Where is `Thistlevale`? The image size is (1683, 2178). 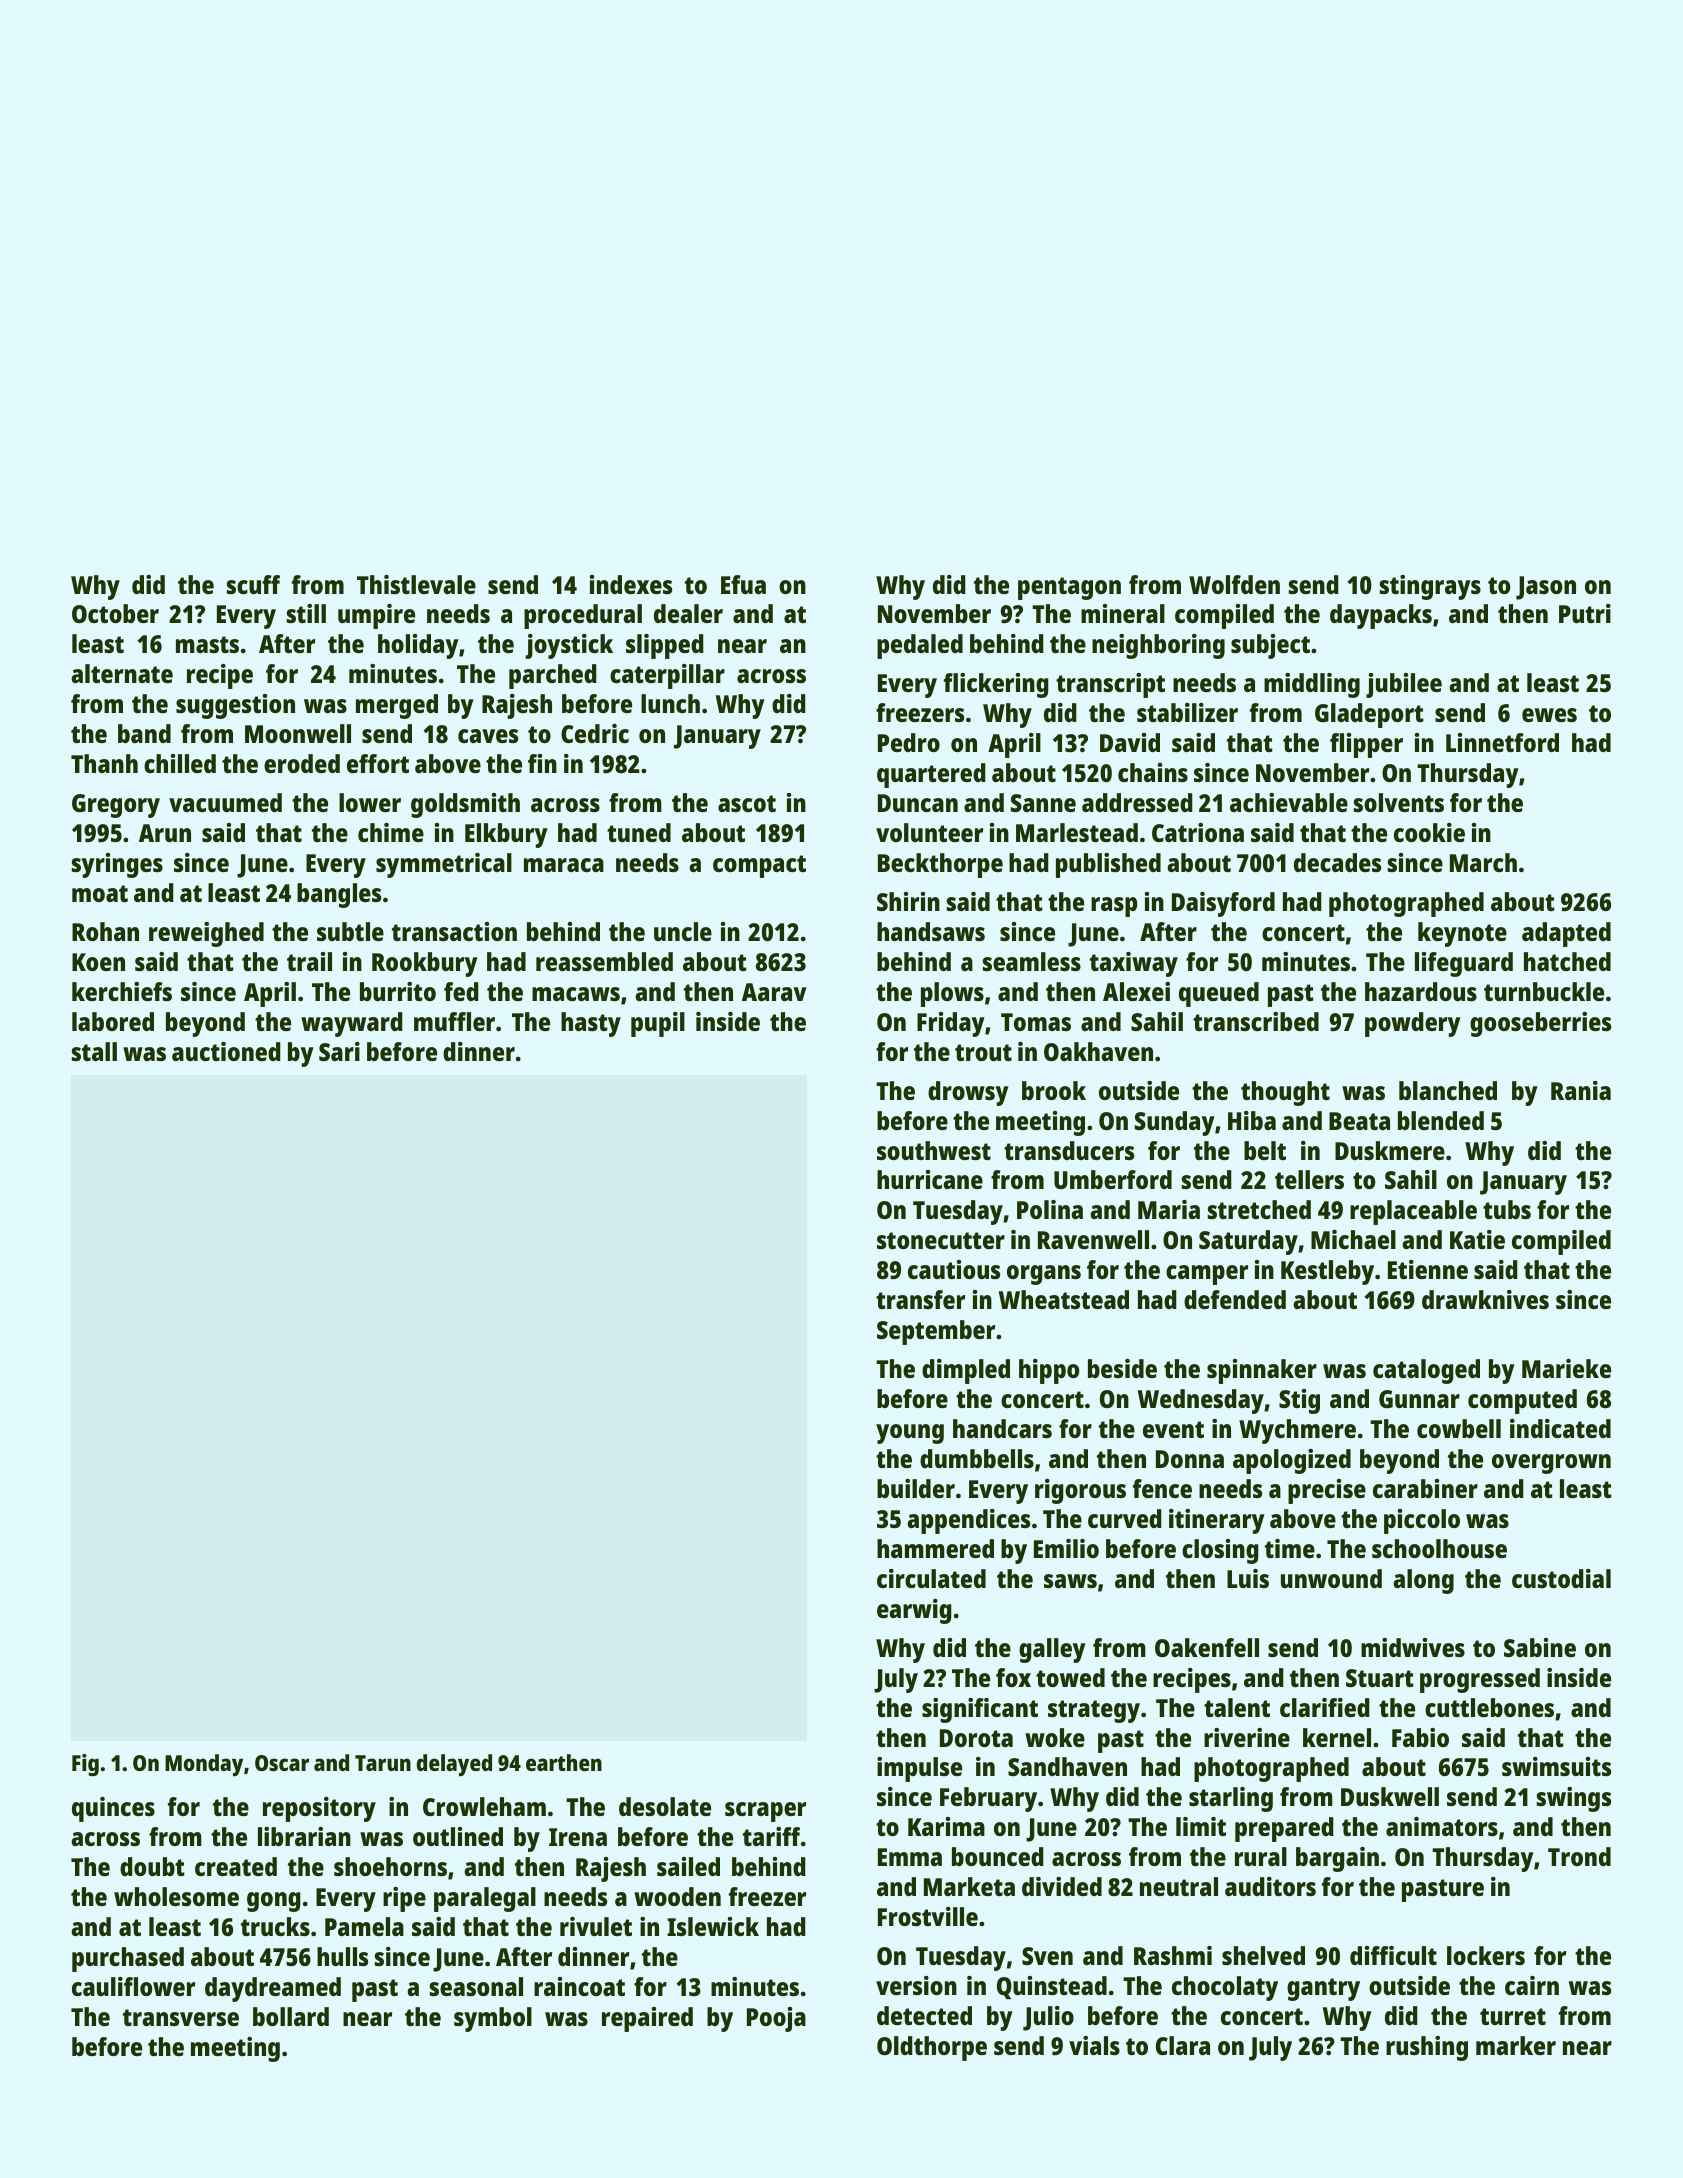 Thistlevale is located at coordinates (416, 584).
